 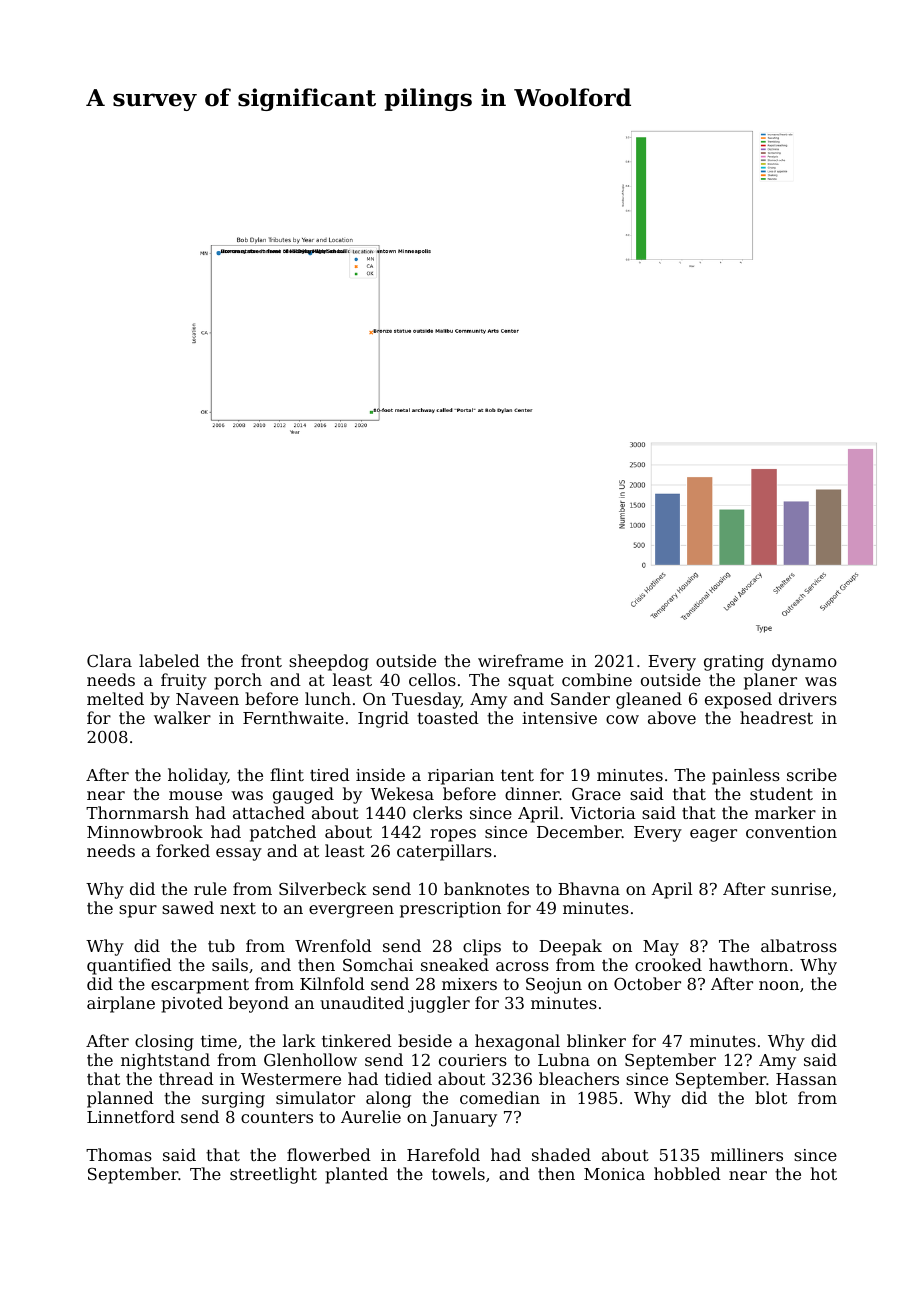 I want to click on walker, so click(x=182, y=717).
